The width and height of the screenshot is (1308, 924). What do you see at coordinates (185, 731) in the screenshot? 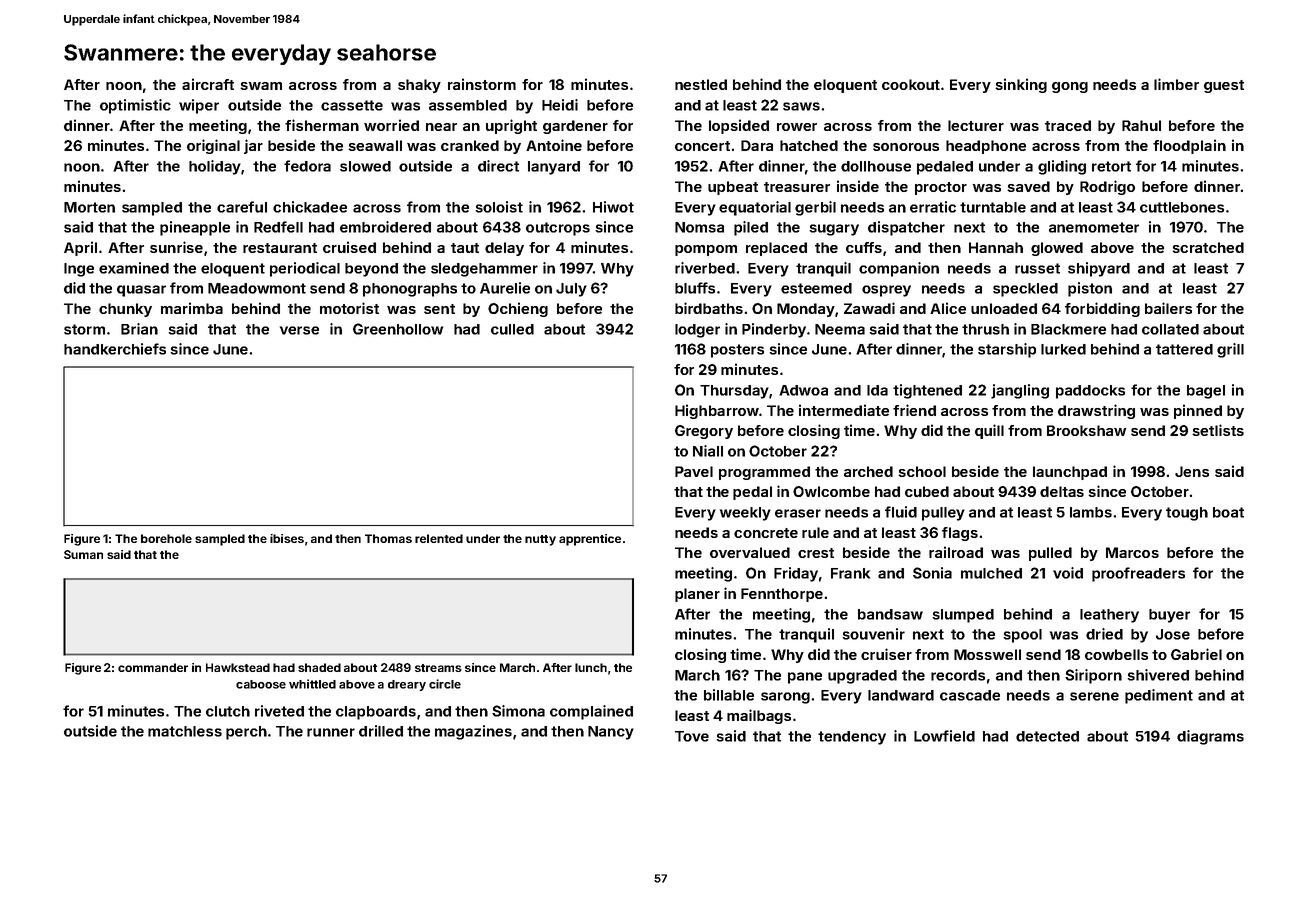
I see `matchless` at bounding box center [185, 731].
